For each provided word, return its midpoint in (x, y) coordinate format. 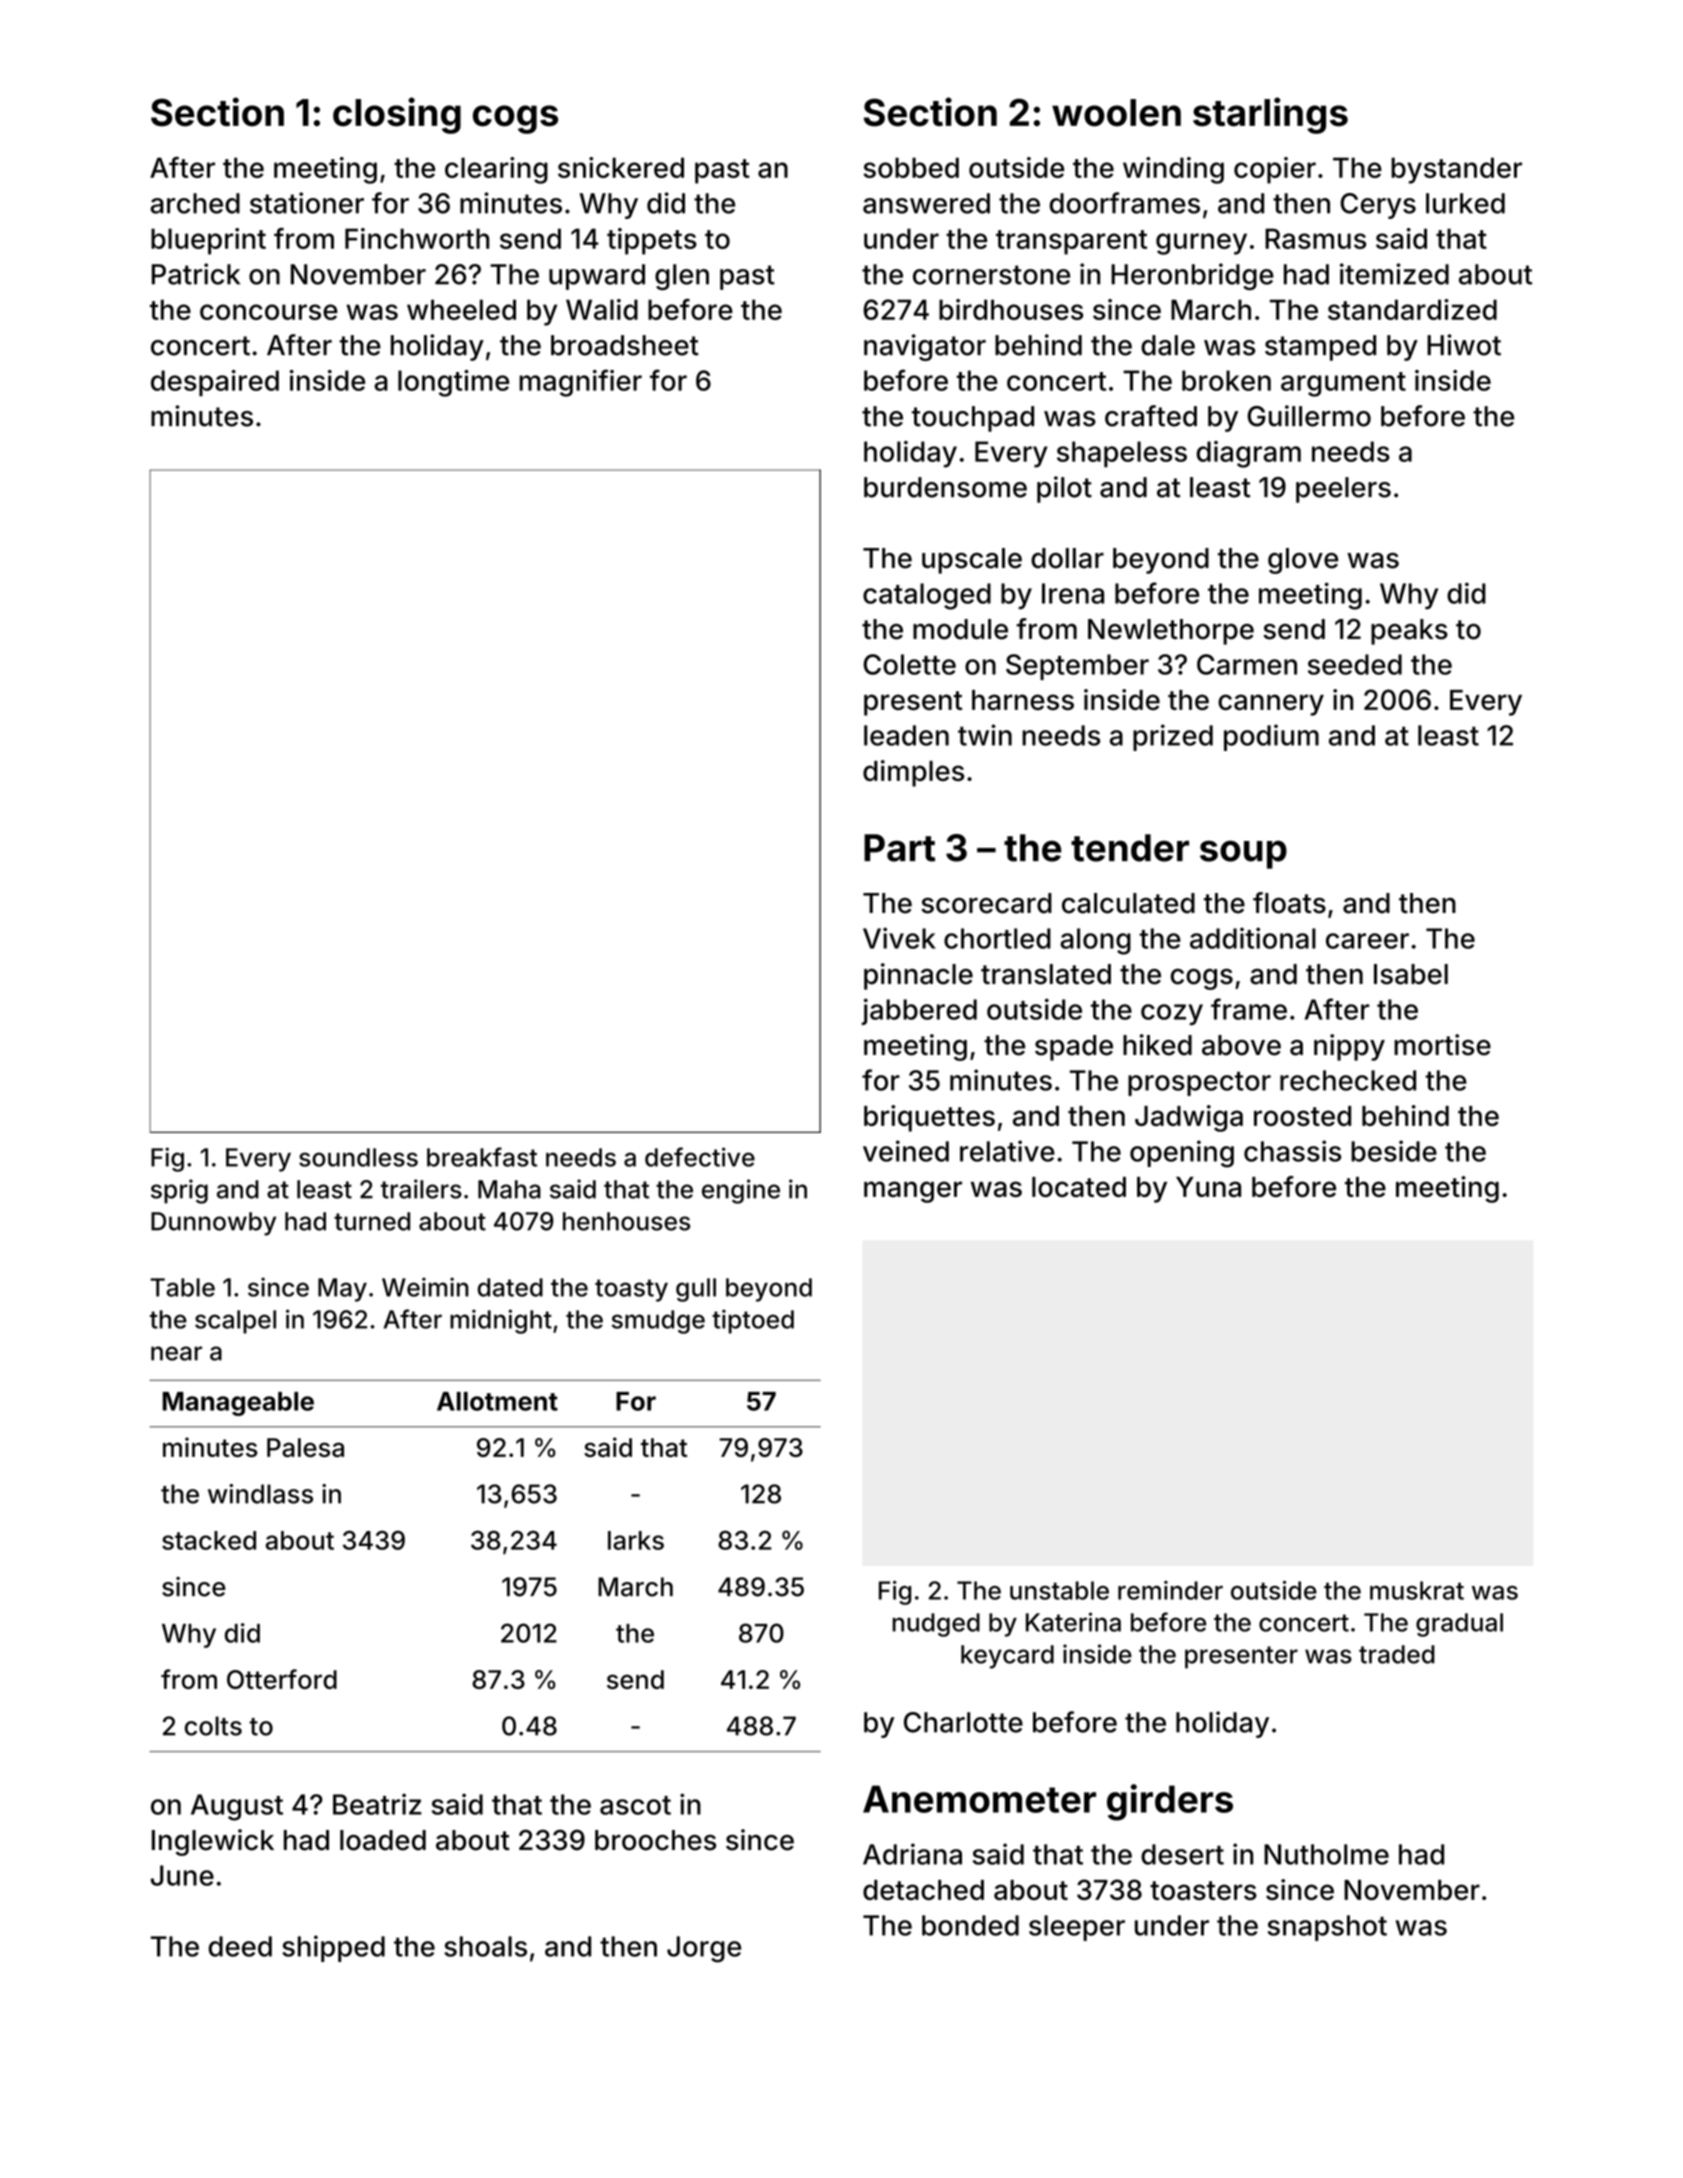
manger (913, 1192)
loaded (383, 1840)
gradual (1459, 1625)
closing (397, 115)
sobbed (911, 167)
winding (1173, 170)
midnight (501, 1321)
